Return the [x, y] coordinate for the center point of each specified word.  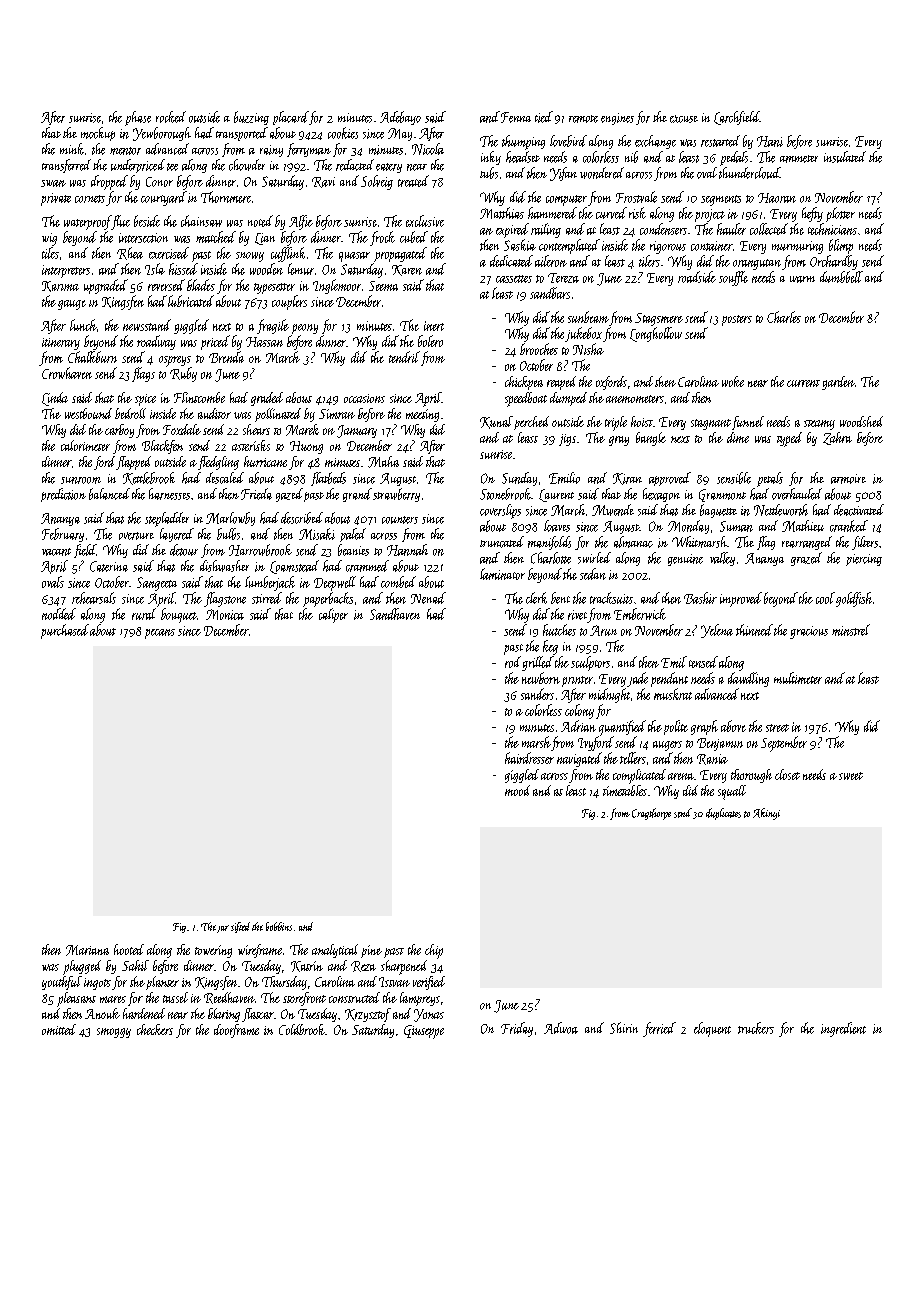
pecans [160, 634]
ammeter [799, 159]
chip [434, 951]
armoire [848, 479]
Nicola [428, 149]
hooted [129, 949]
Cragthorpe [651, 814]
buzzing [251, 118]
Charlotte [551, 558]
